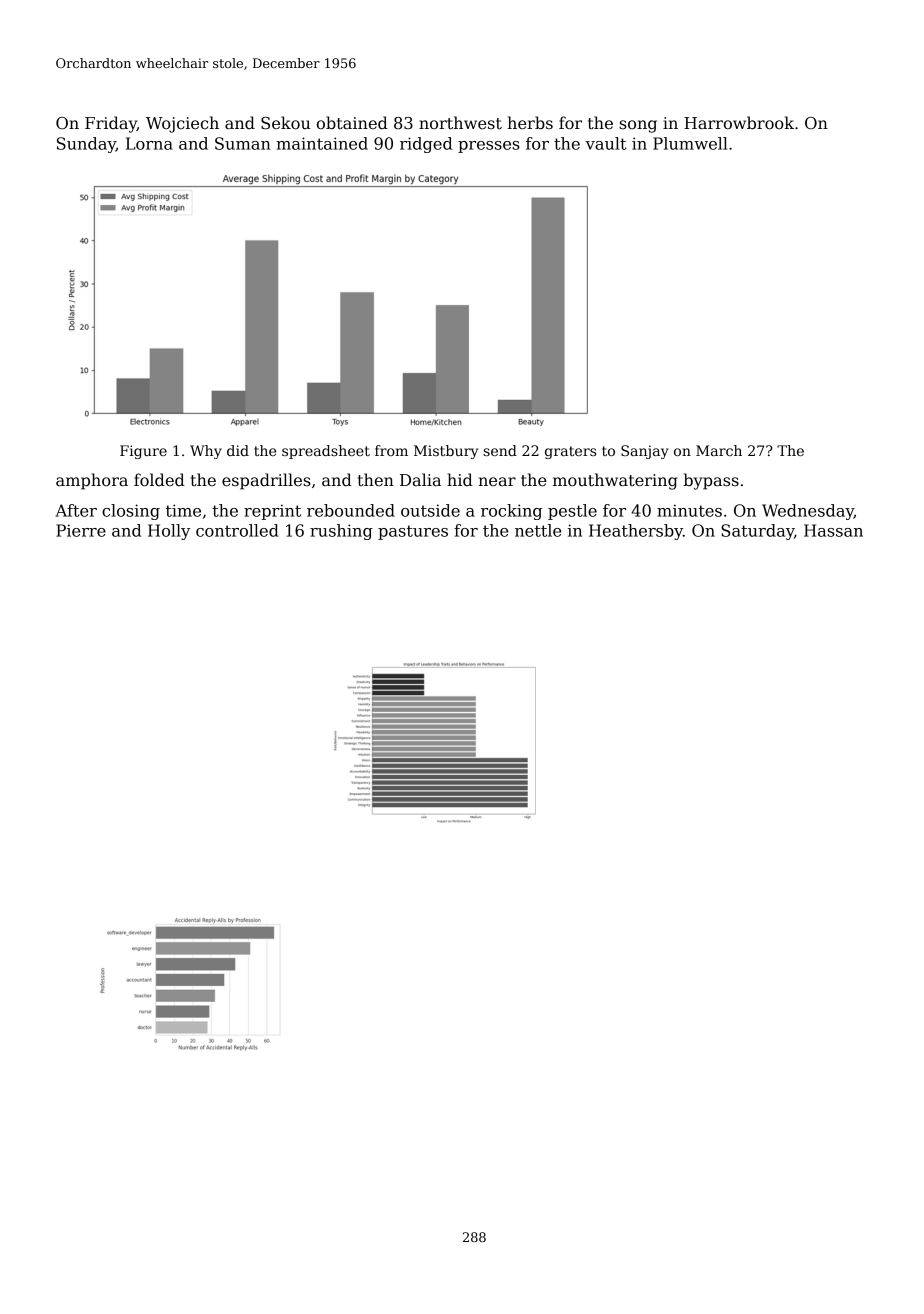 Image resolution: width=924 pixels, height=1314 pixels. What do you see at coordinates (237, 530) in the screenshot?
I see `controlled` at bounding box center [237, 530].
